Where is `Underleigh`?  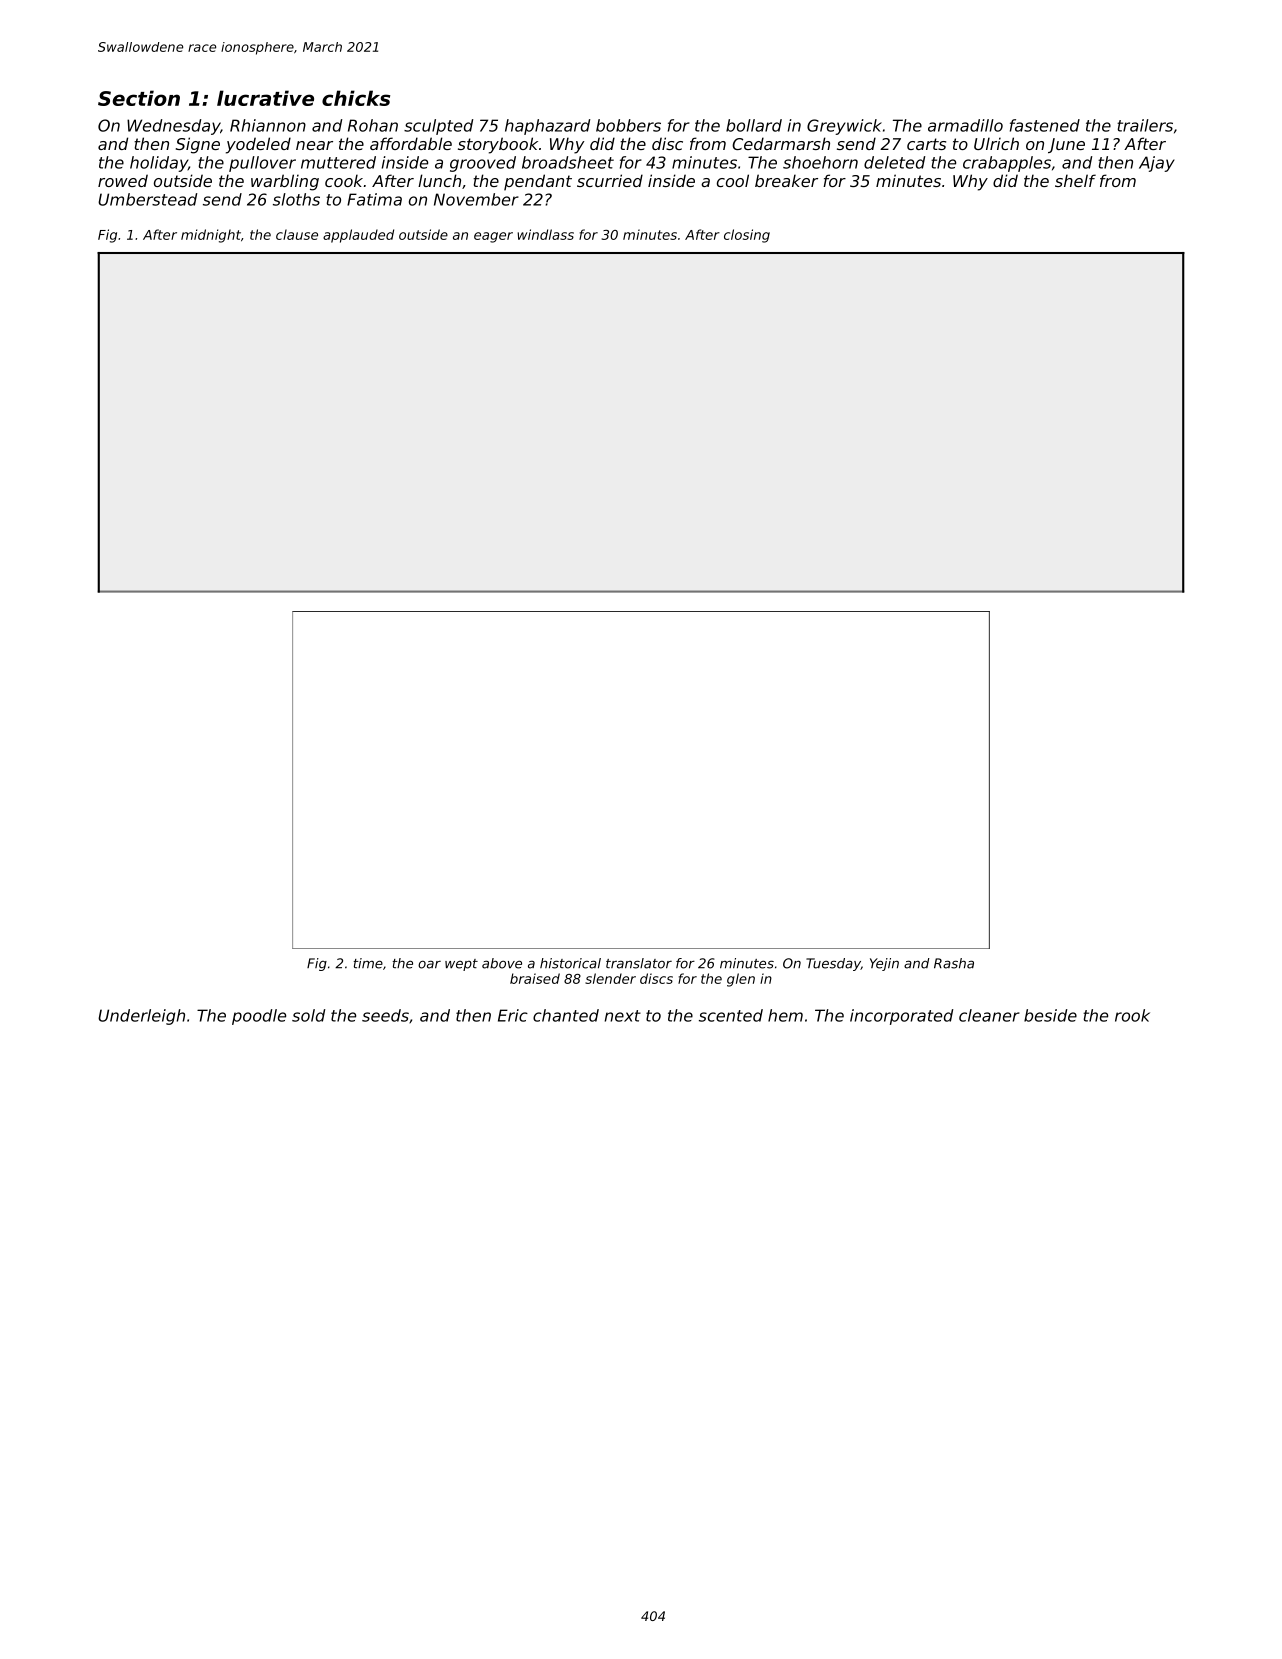
Underleigh is located at coordinates (141, 1017).
